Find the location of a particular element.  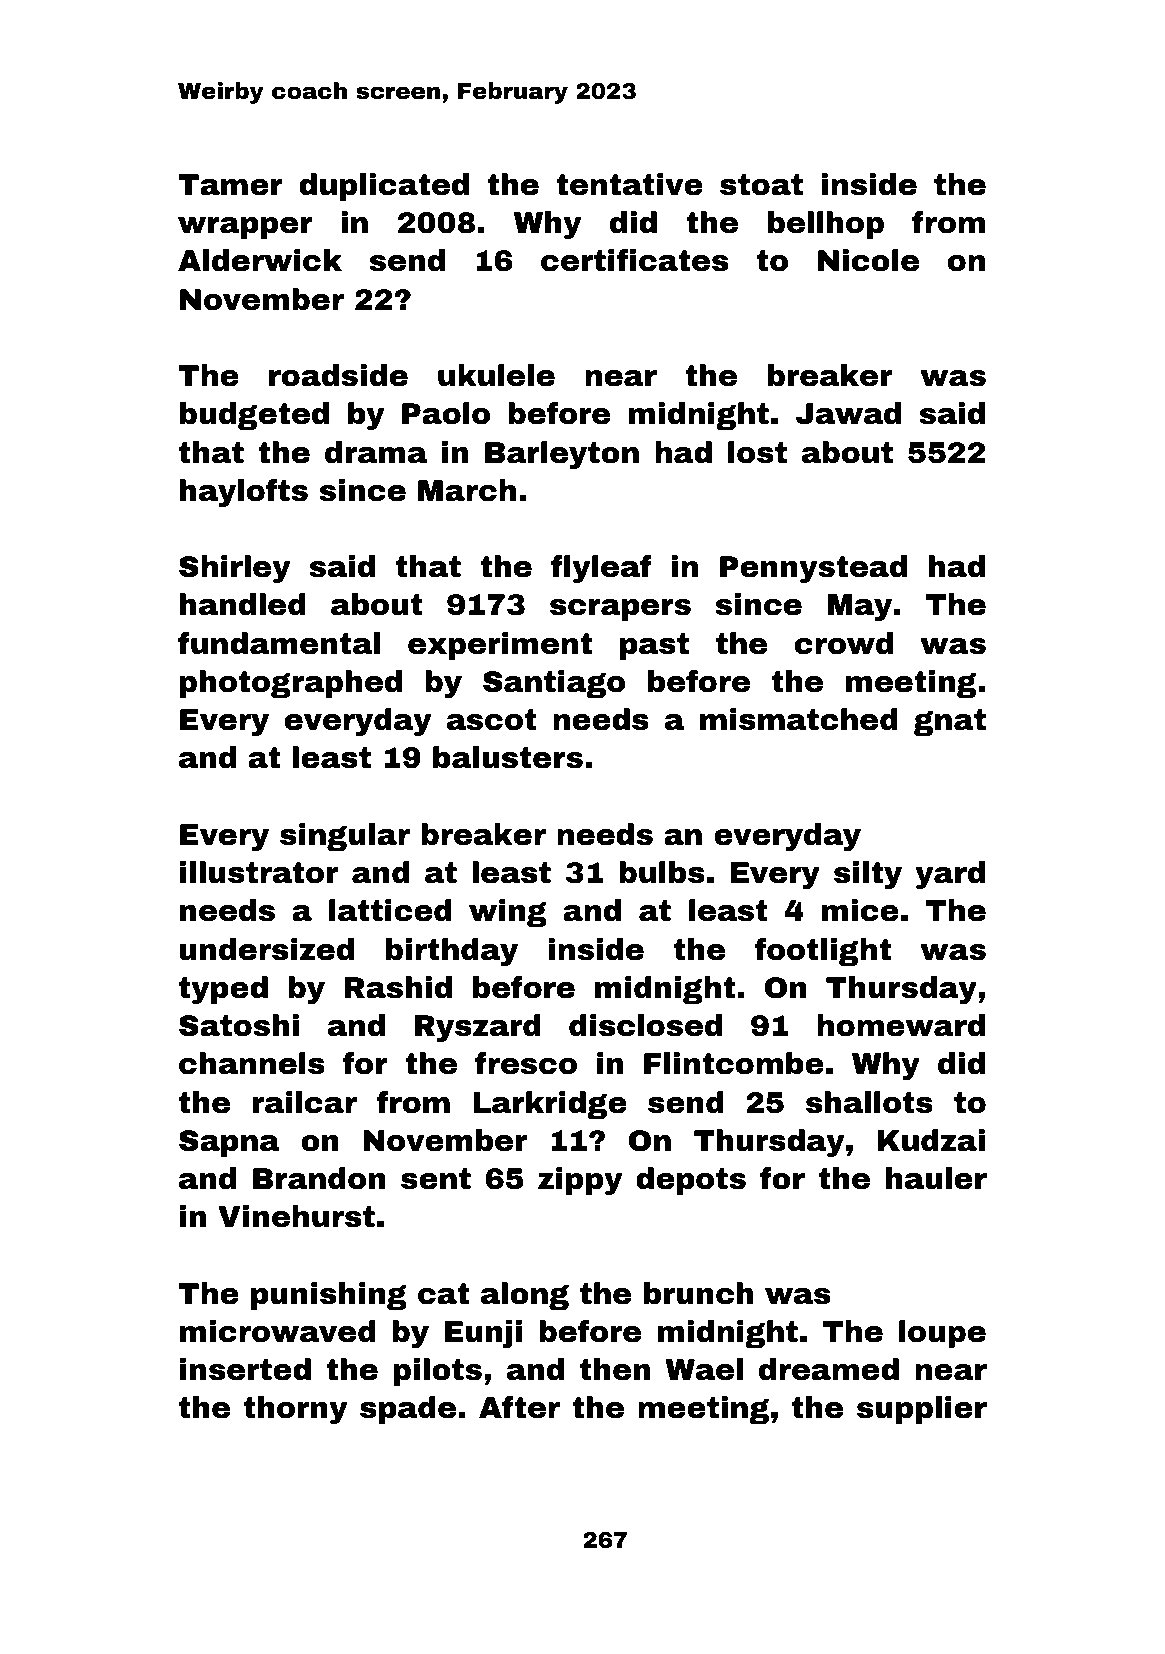

Nicole is located at coordinates (868, 260).
